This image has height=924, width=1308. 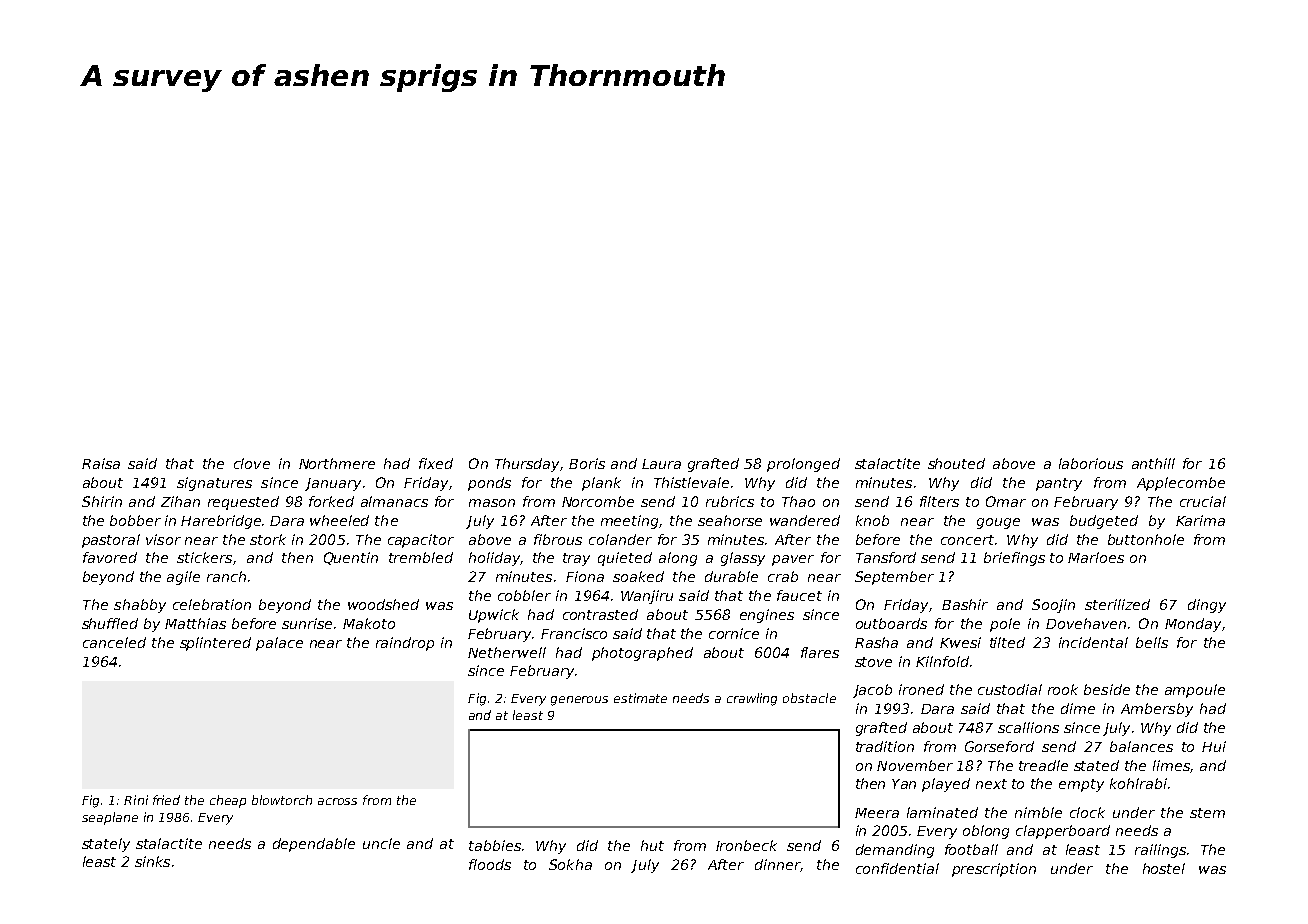 What do you see at coordinates (1107, 689) in the image?
I see `beside` at bounding box center [1107, 689].
